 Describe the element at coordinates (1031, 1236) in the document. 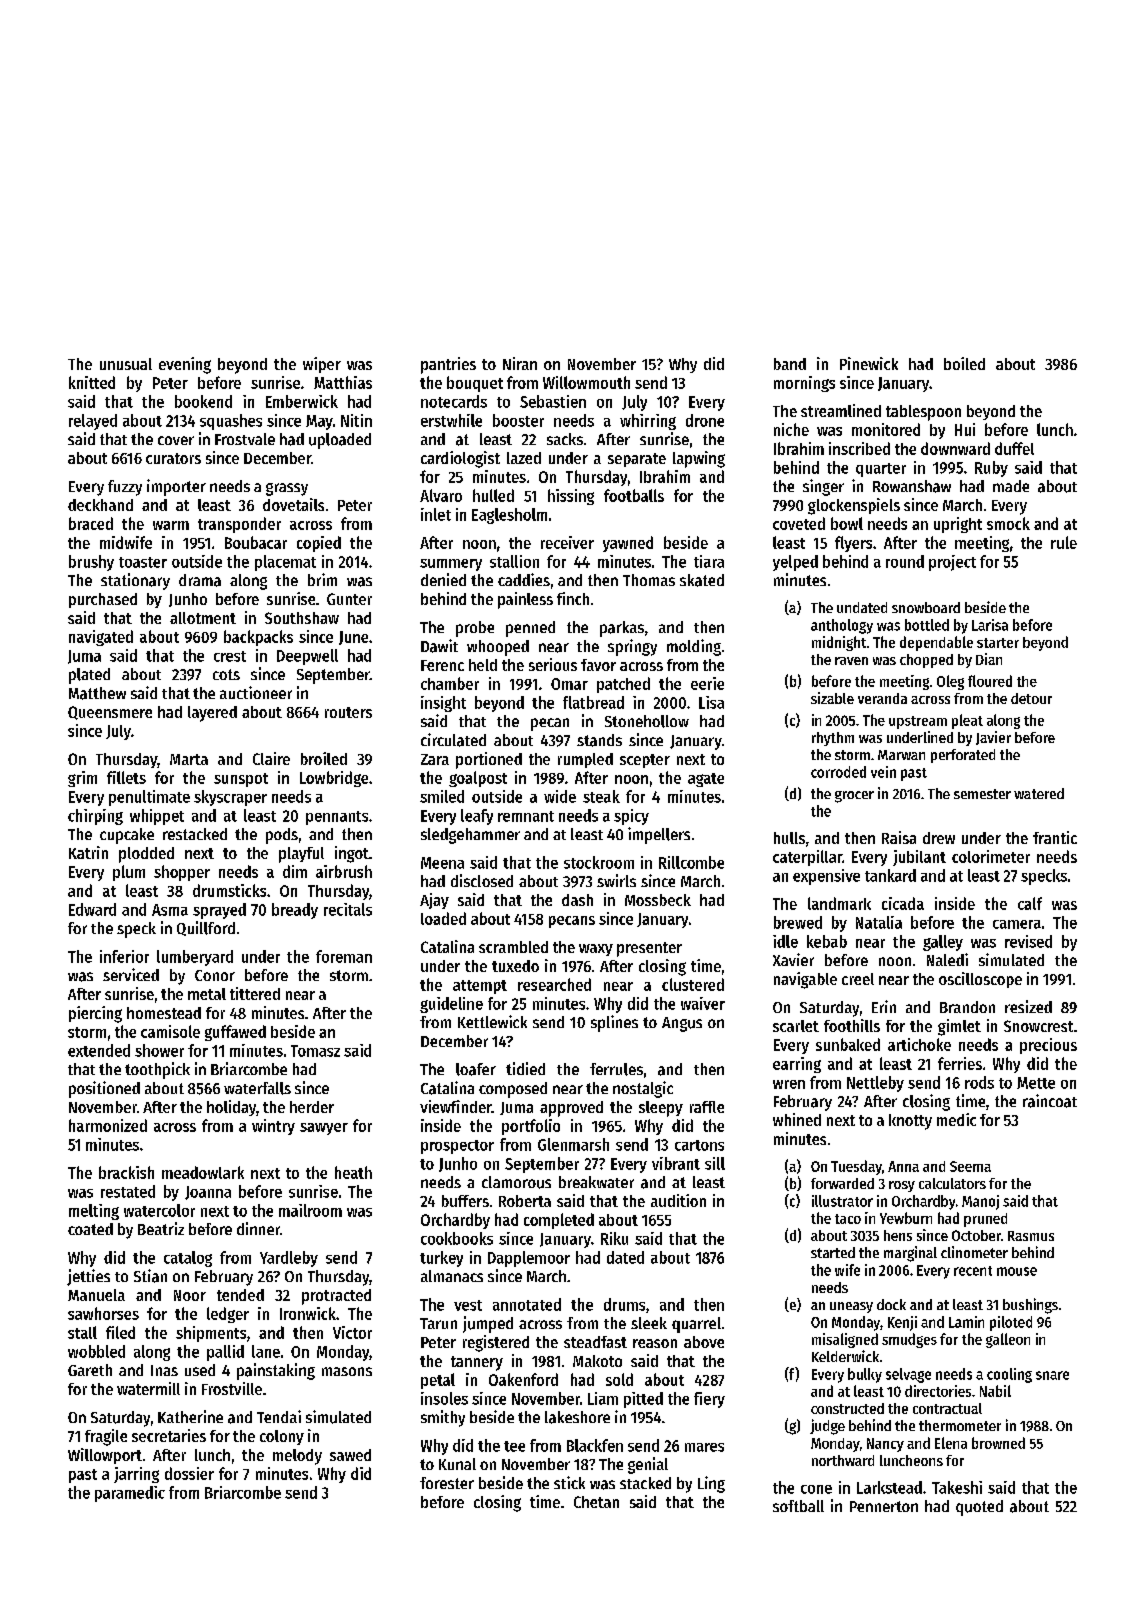

I see `Rasmus` at that location.
